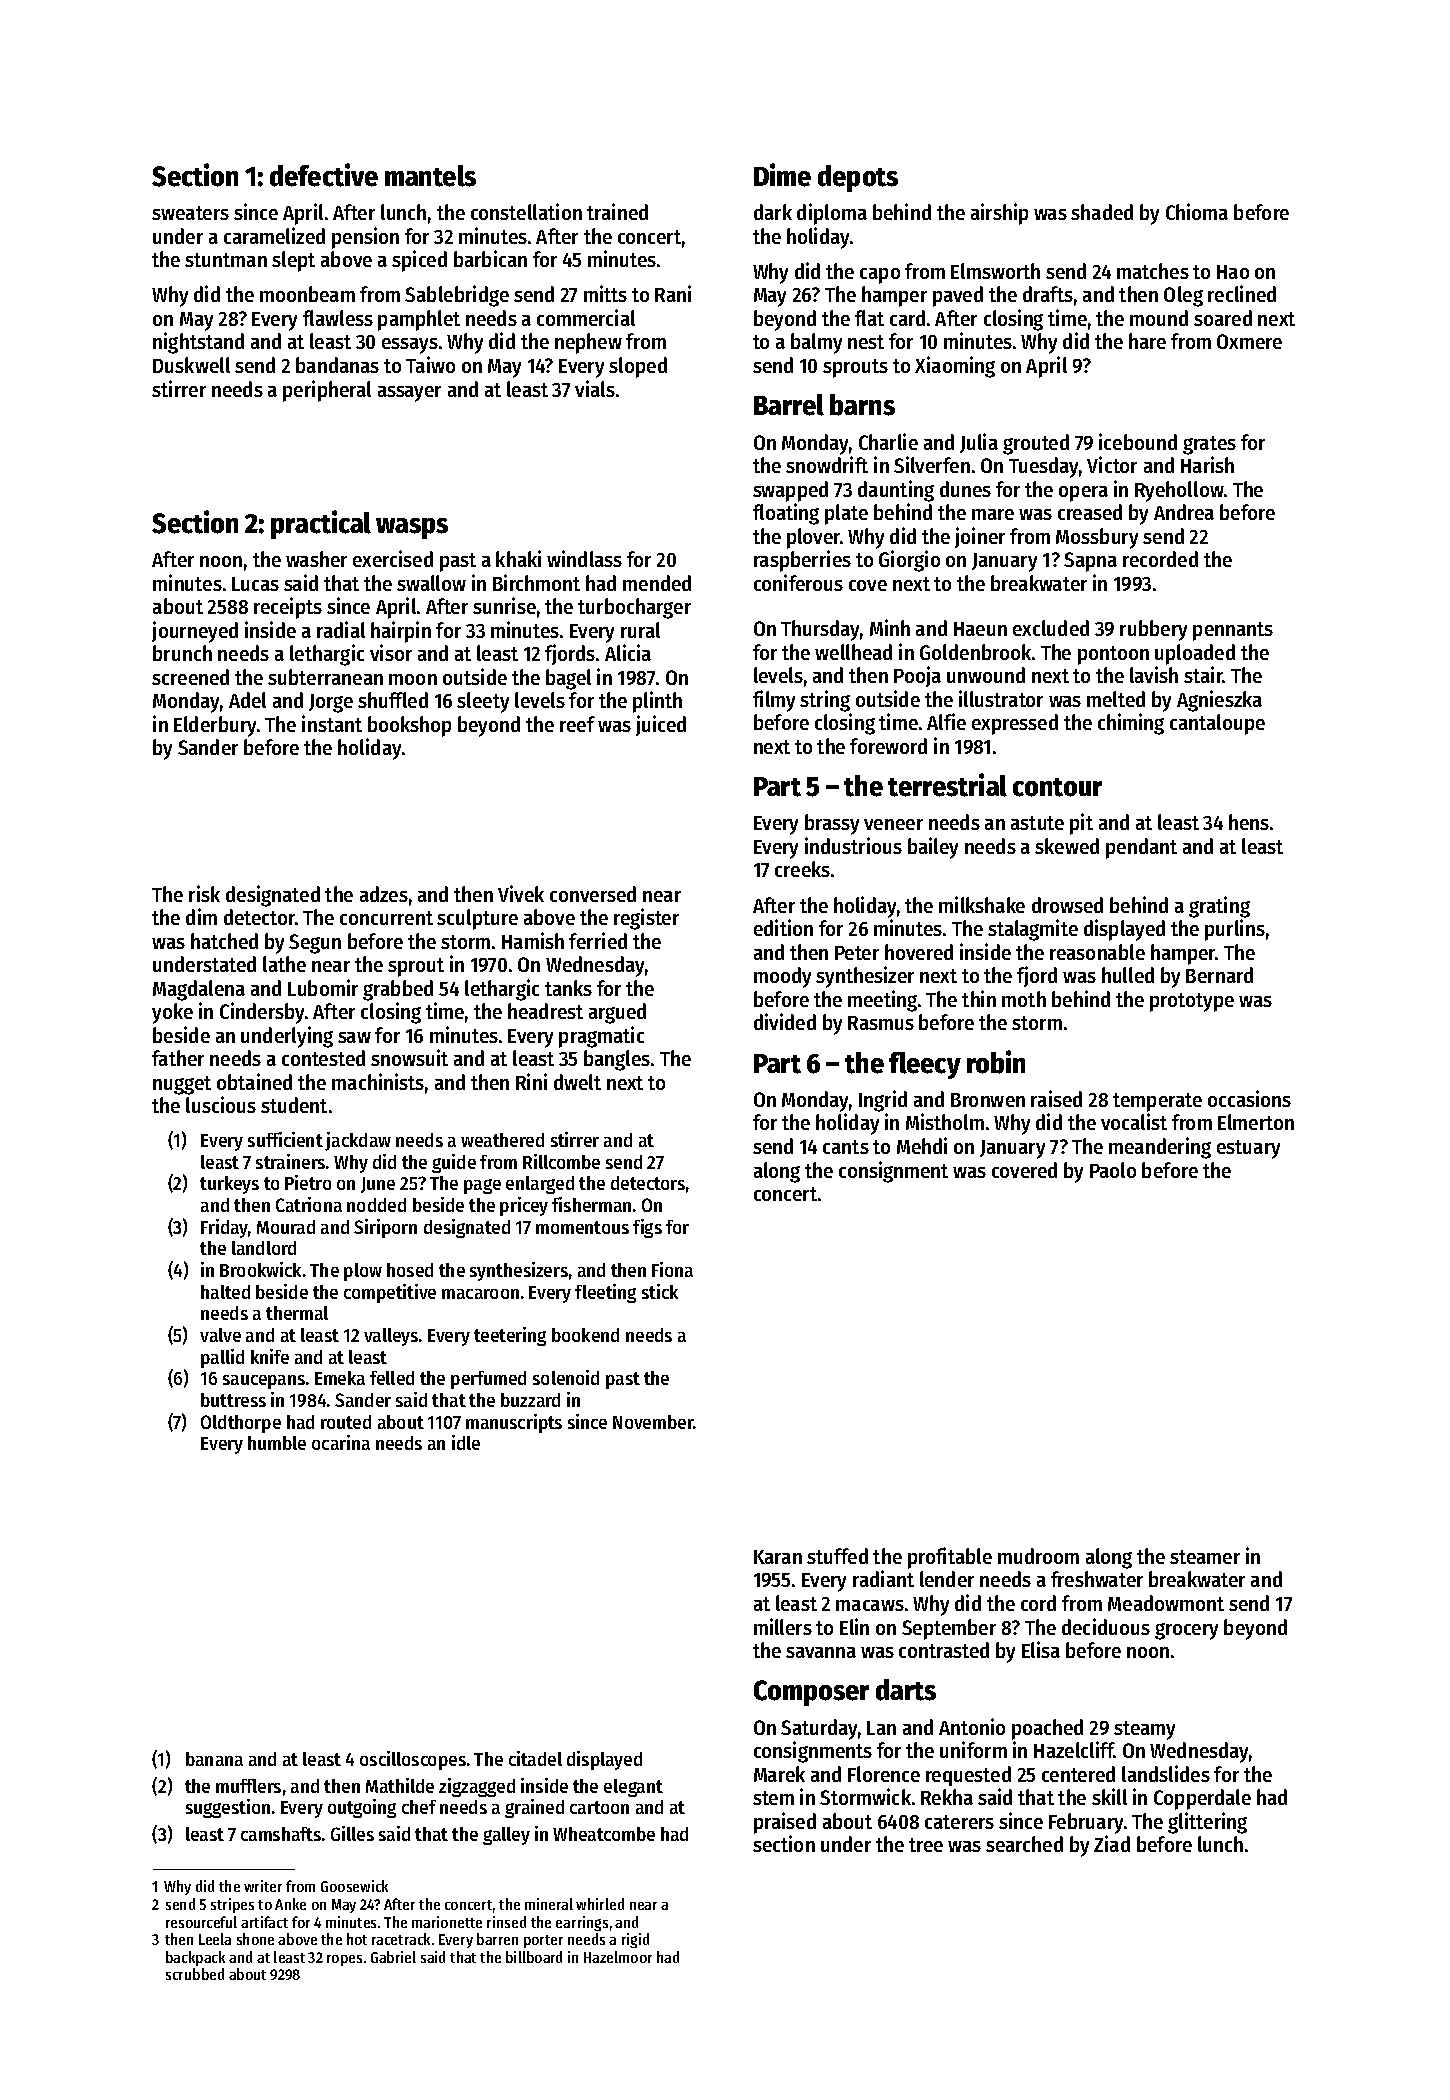 Image resolution: width=1450 pixels, height=2100 pixels. Describe the element at coordinates (344, 1960) in the screenshot. I see `ropes` at that location.
